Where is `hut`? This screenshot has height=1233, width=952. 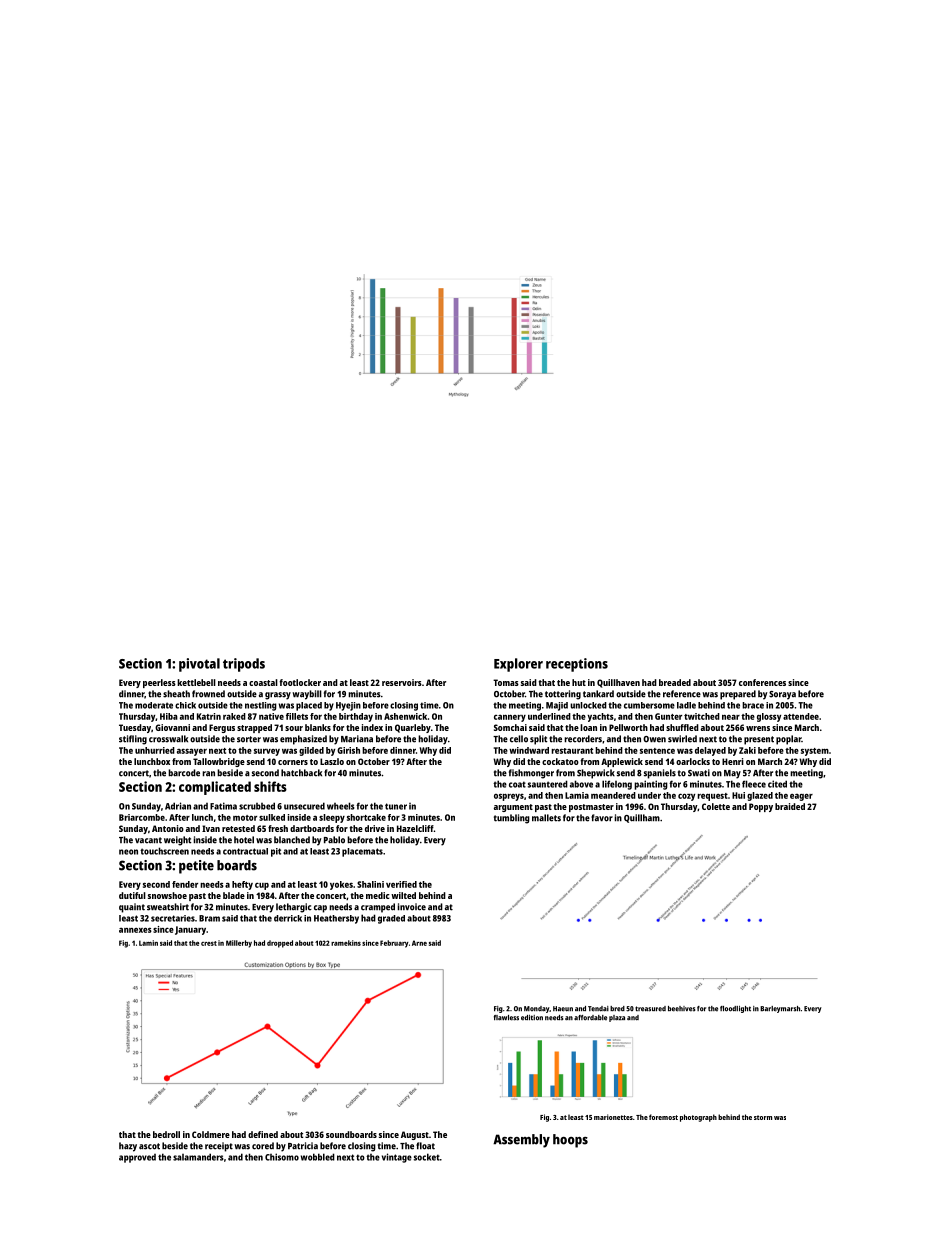
hut is located at coordinates (579, 682).
